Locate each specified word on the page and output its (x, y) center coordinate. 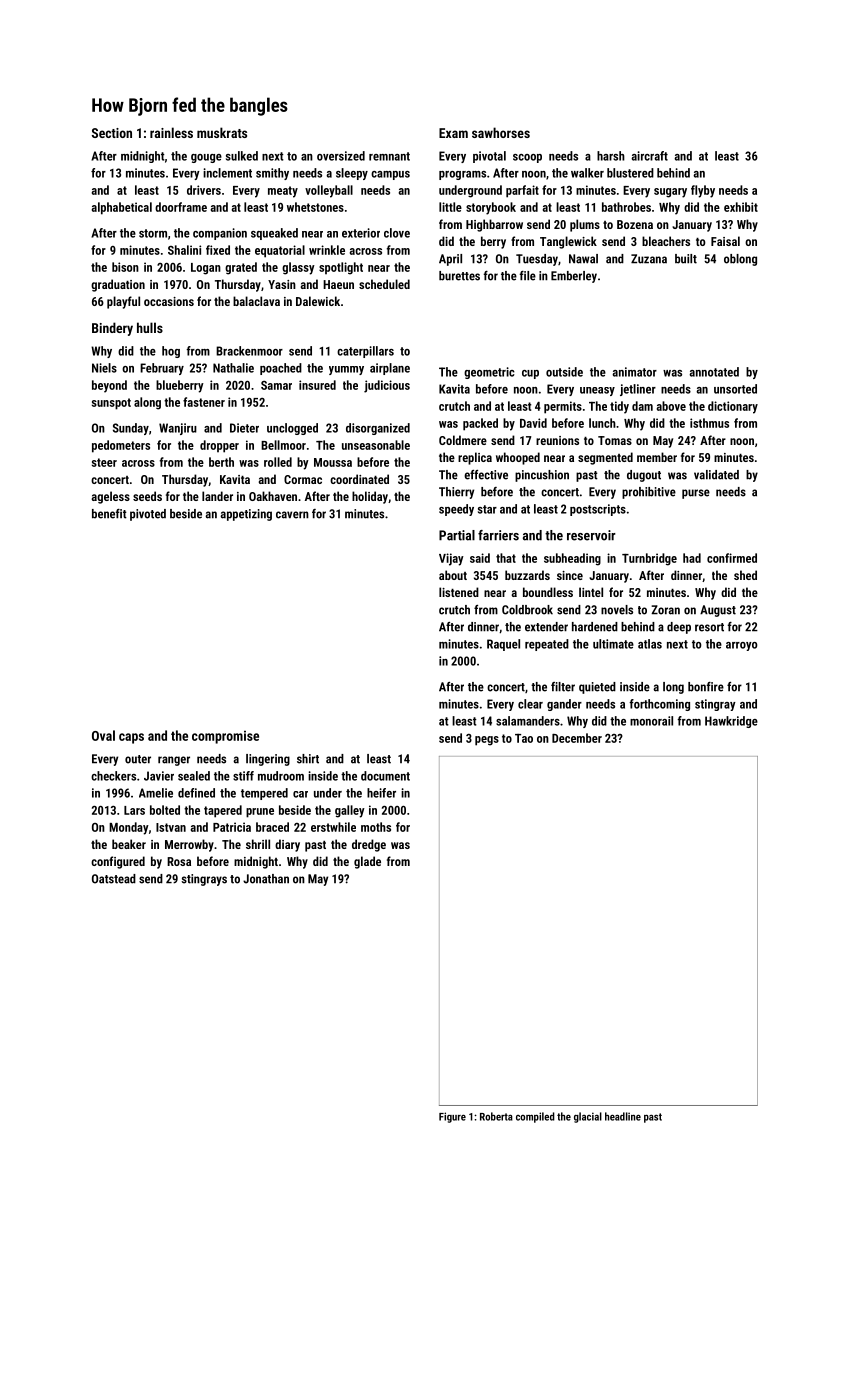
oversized (341, 156)
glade (367, 862)
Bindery (112, 329)
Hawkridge (731, 722)
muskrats (222, 132)
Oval (103, 735)
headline (623, 1116)
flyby (703, 191)
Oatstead (114, 879)
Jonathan (266, 879)
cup (530, 374)
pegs (487, 741)
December (577, 738)
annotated (714, 372)
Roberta (496, 1116)
